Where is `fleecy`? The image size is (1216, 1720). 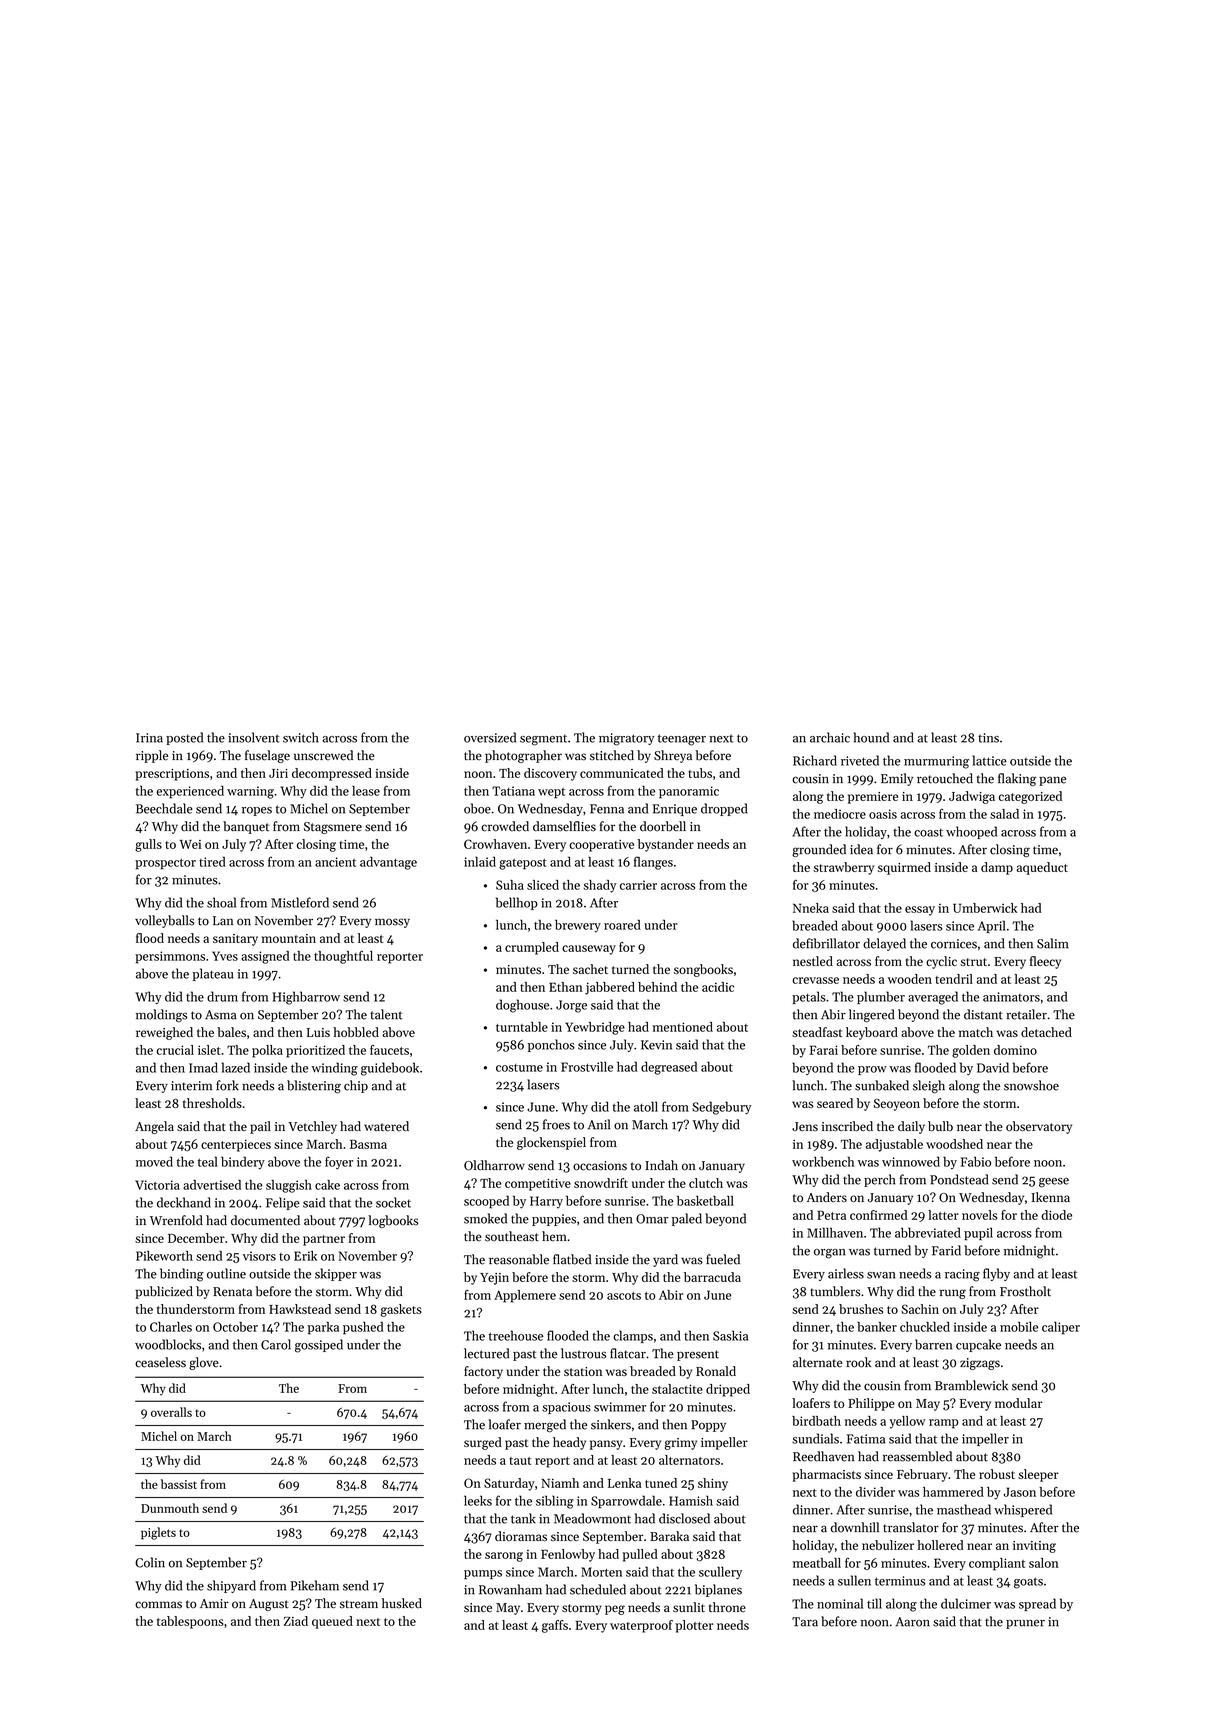 fleecy is located at coordinates (1045, 962).
